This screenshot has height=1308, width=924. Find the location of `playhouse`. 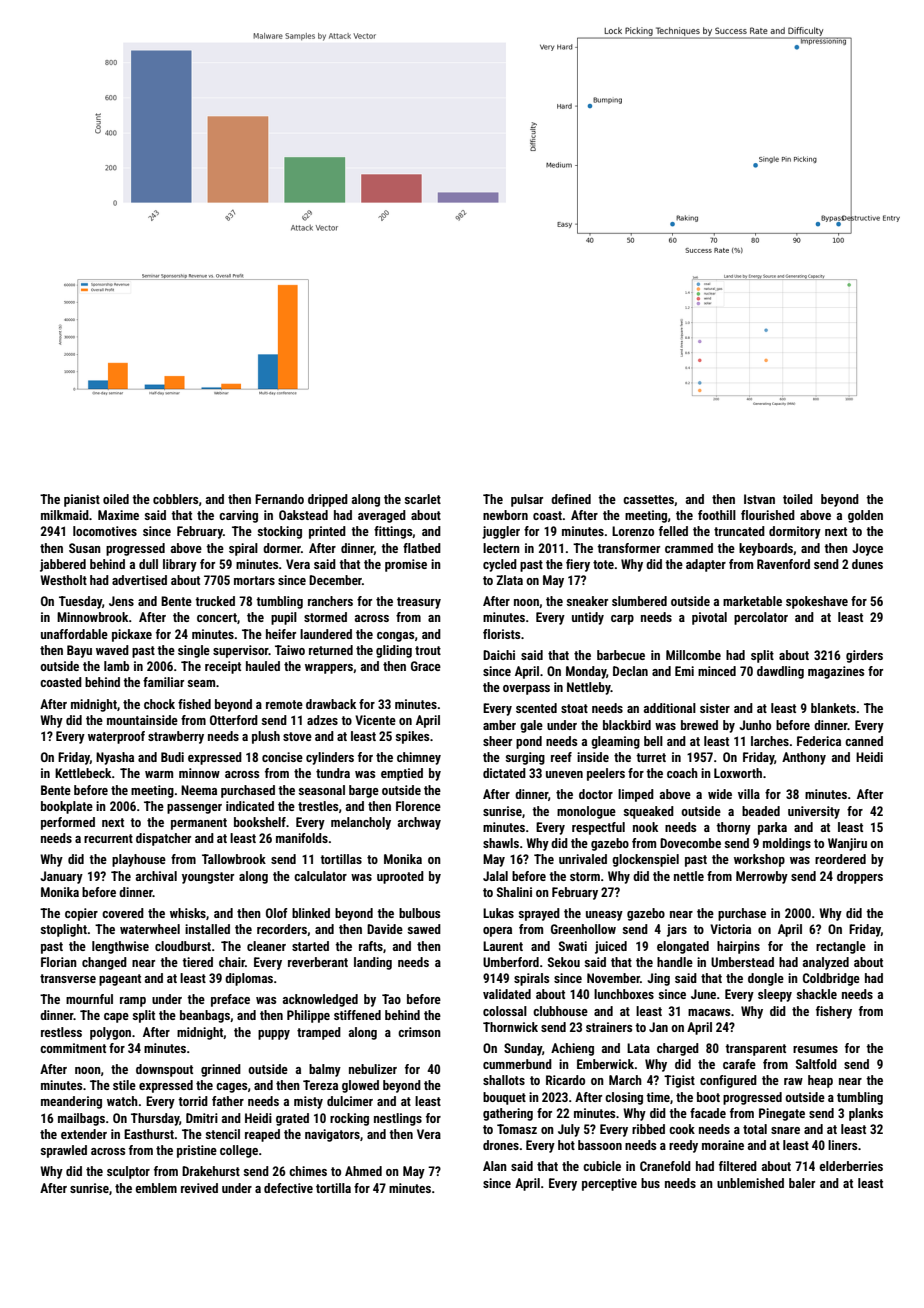

playhouse is located at coordinates (139, 860).
